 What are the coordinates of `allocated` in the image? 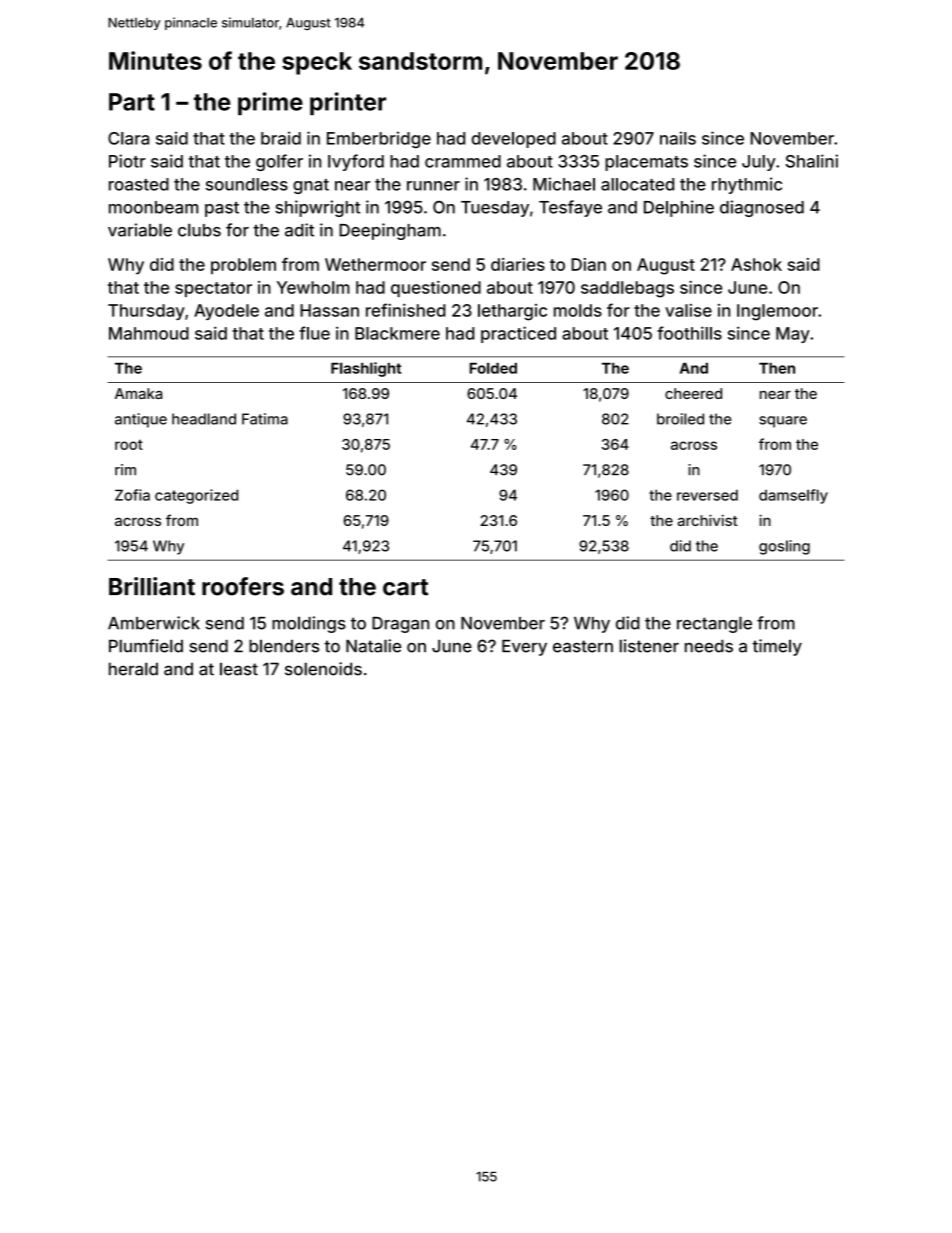 It's located at (637, 184).
